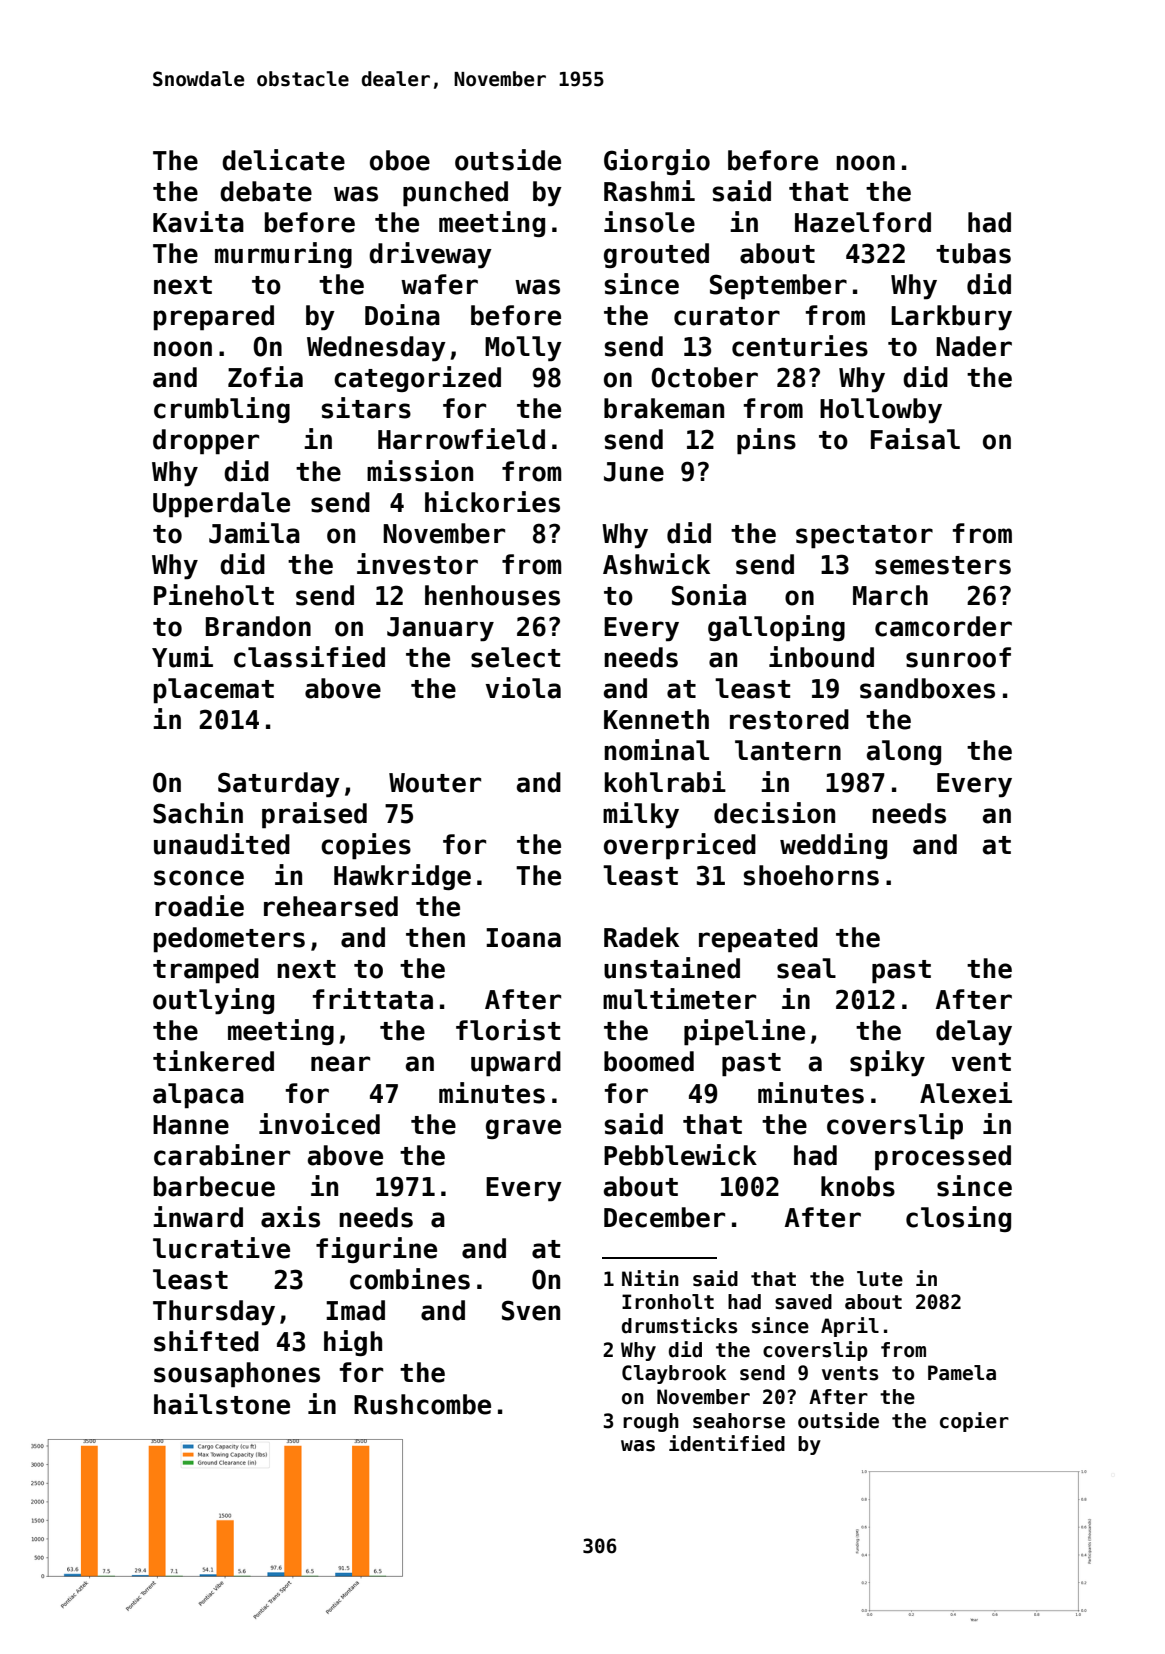  What do you see at coordinates (958, 657) in the screenshot?
I see `sunroof` at bounding box center [958, 657].
